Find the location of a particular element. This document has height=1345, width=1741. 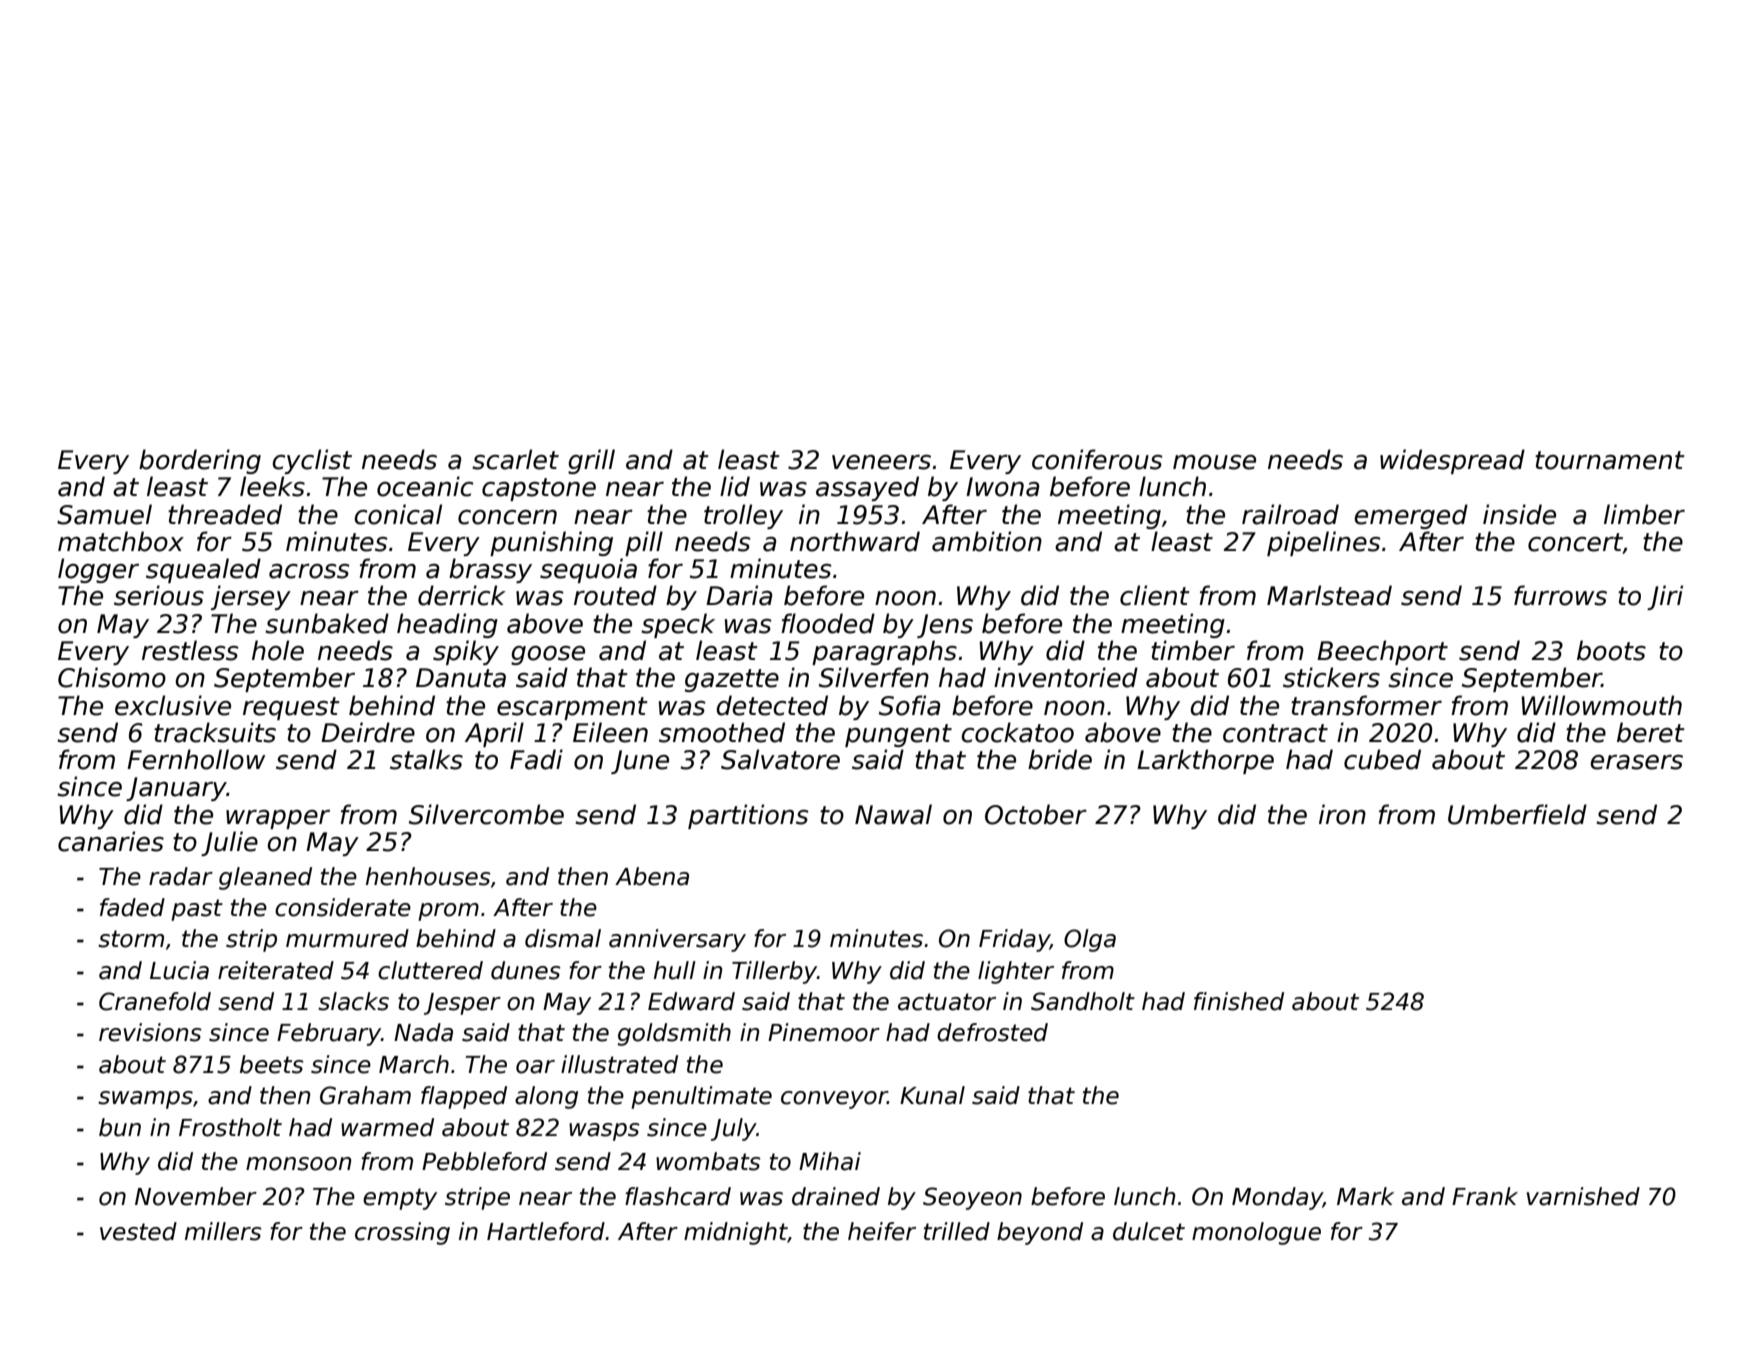

bun is located at coordinates (120, 1127).
